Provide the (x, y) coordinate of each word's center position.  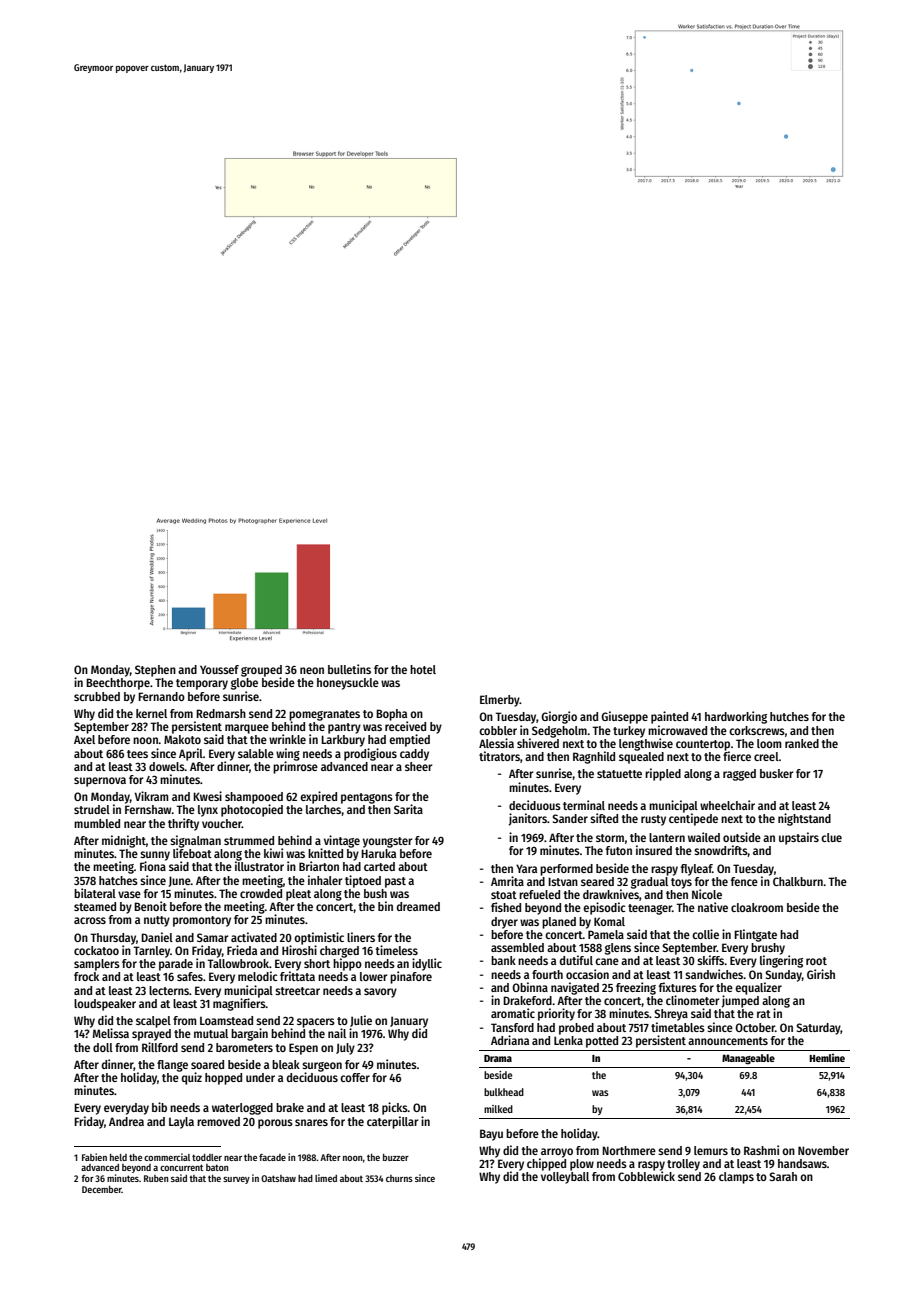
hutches (789, 716)
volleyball (565, 1178)
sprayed (151, 1035)
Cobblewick (646, 1176)
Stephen (155, 671)
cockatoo (96, 950)
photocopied (252, 810)
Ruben (156, 1178)
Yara (526, 868)
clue (831, 837)
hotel (423, 669)
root (816, 961)
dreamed (418, 906)
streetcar (297, 991)
